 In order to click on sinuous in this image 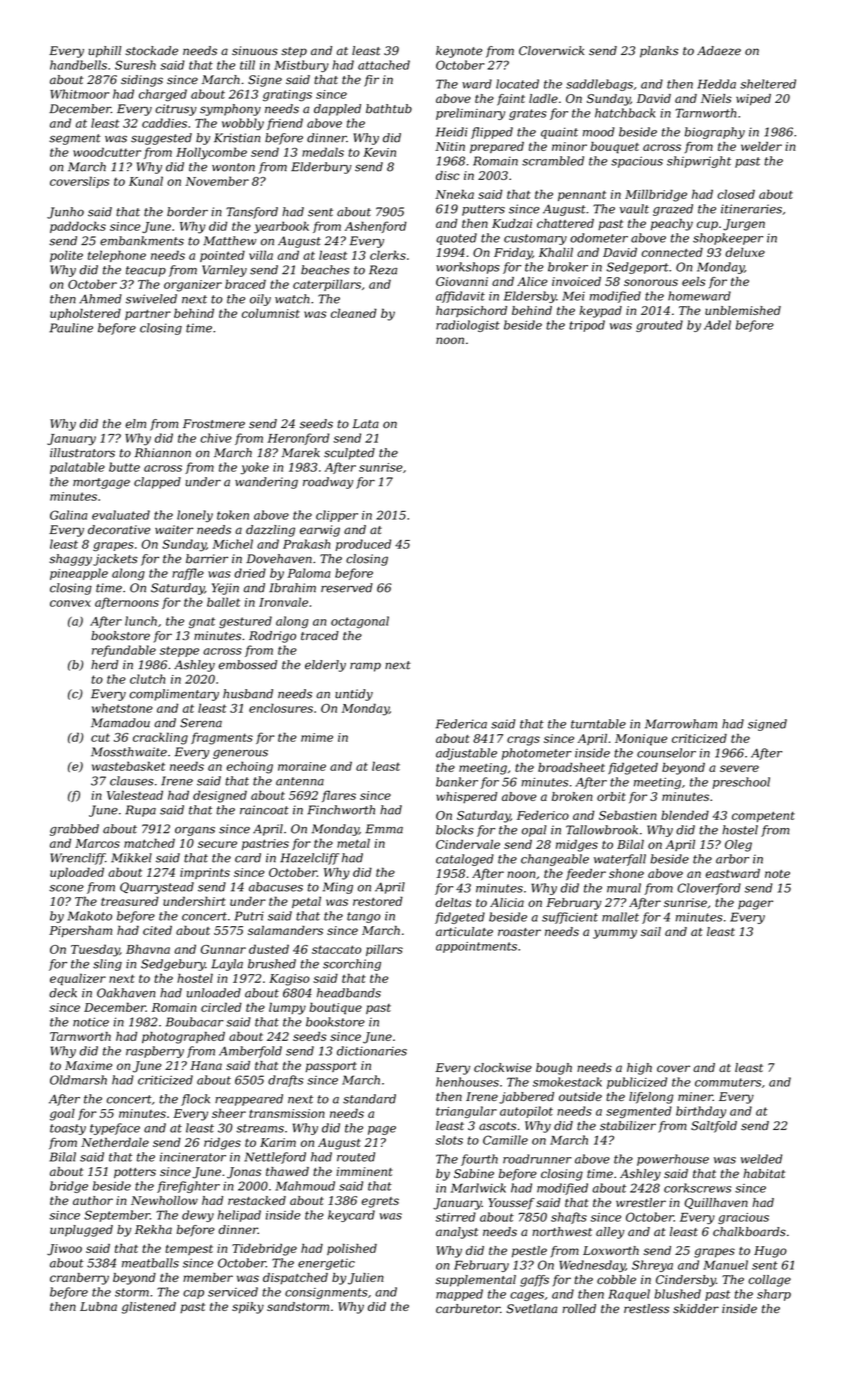, I will do `click(255, 51)`.
